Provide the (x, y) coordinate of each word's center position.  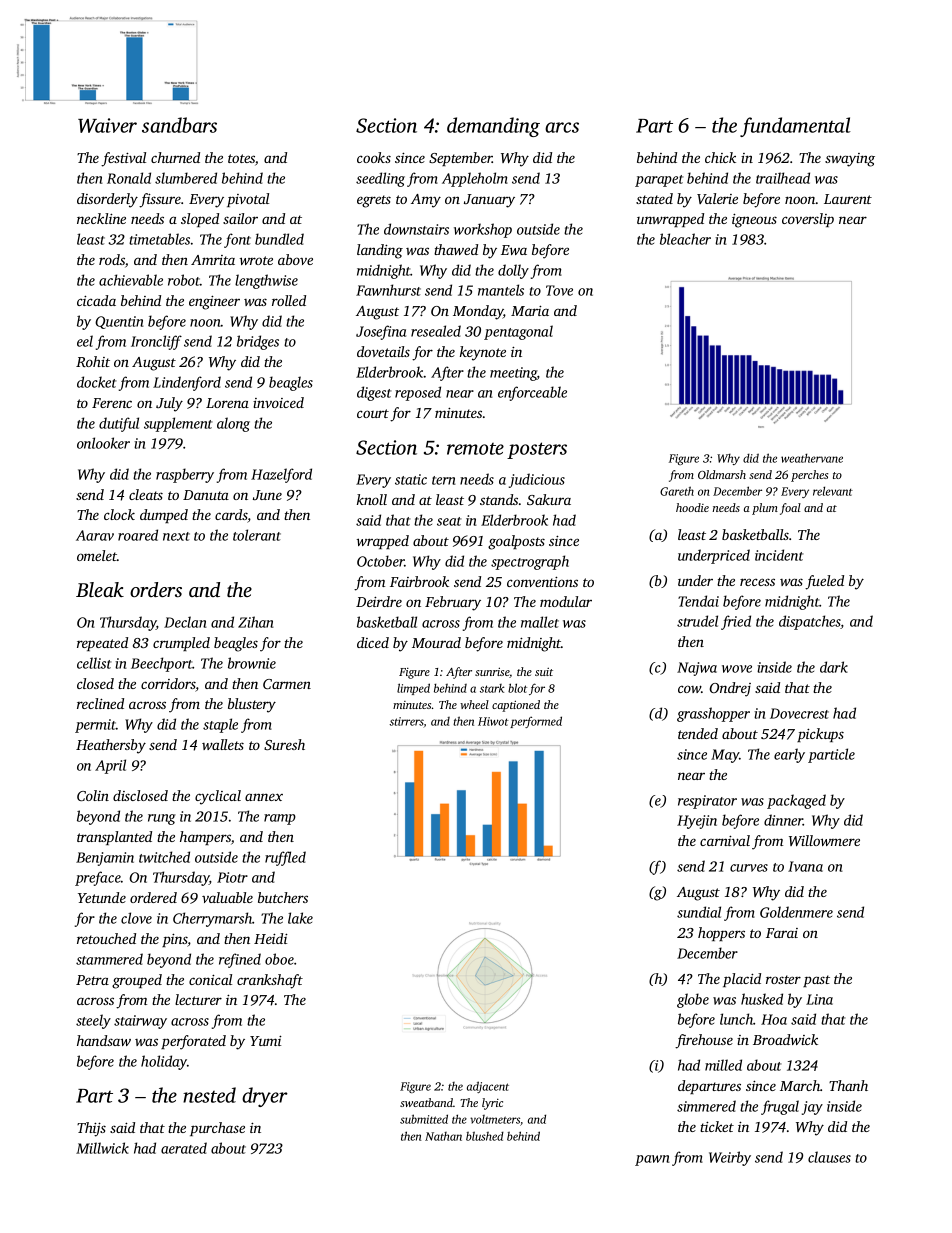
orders (156, 589)
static (411, 479)
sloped (200, 220)
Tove (559, 290)
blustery (252, 705)
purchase (217, 1129)
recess (757, 582)
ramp (280, 819)
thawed (456, 249)
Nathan (443, 1136)
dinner (783, 820)
